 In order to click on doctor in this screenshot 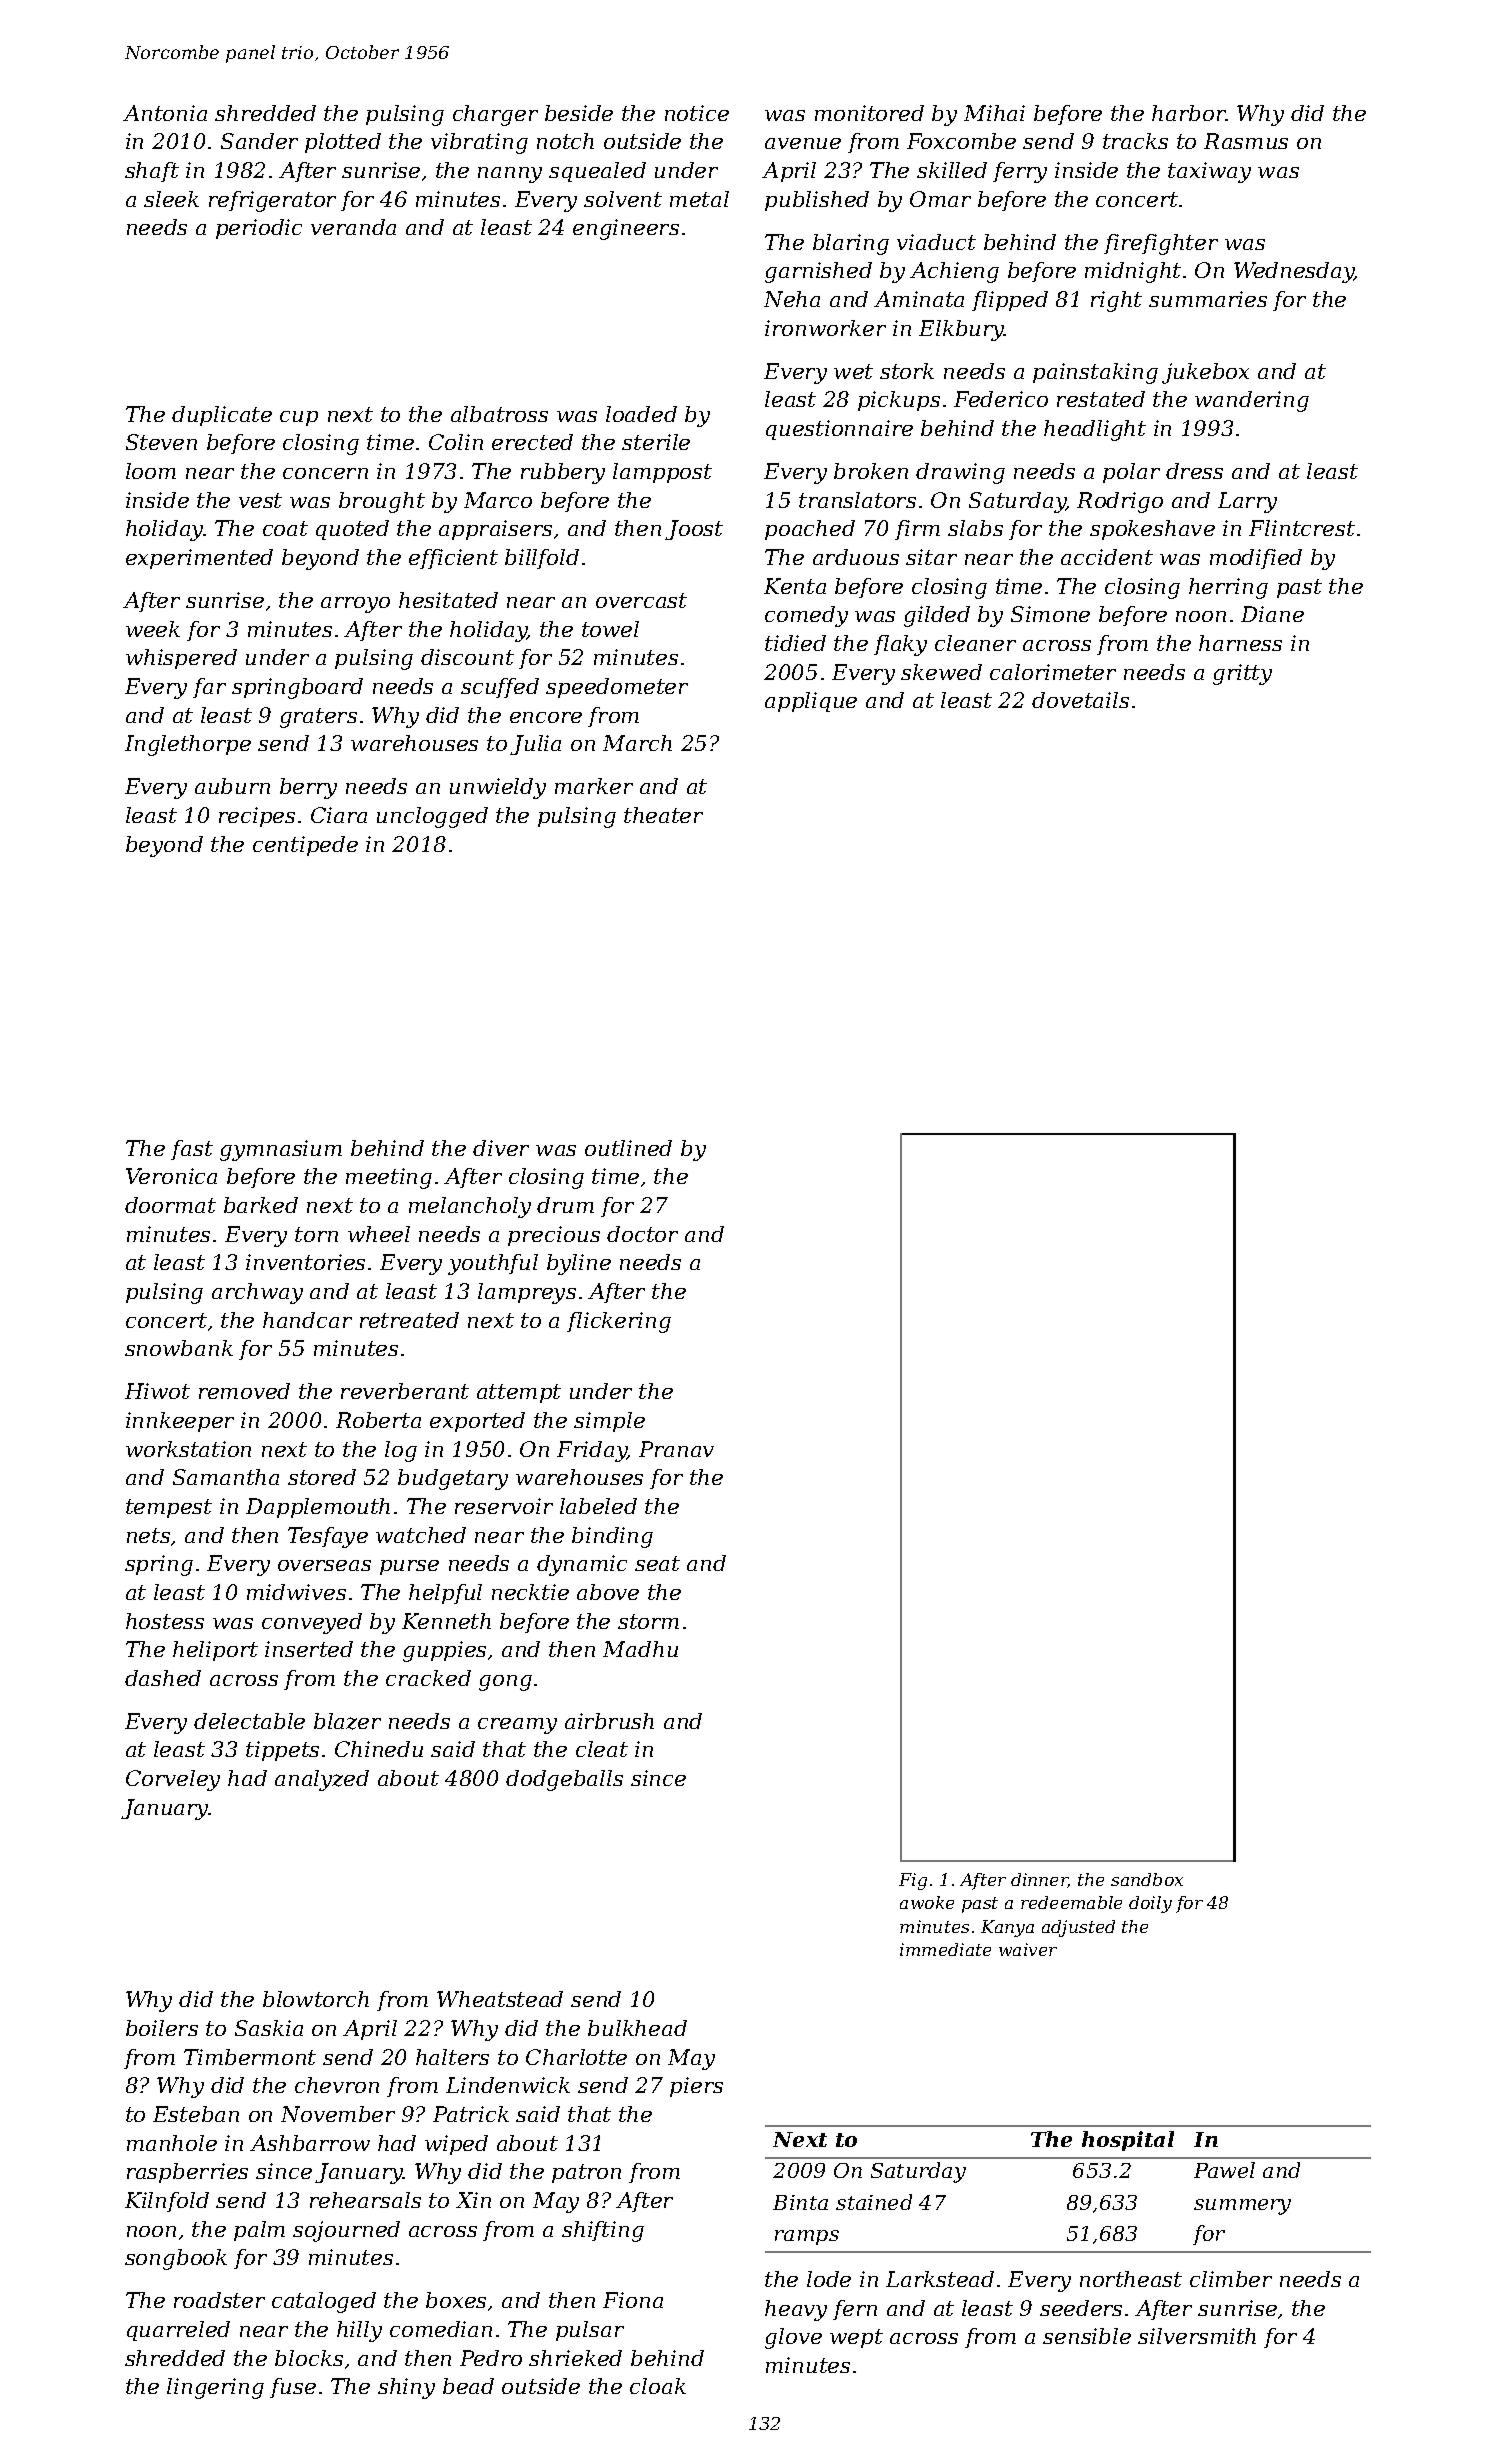, I will do `click(642, 1234)`.
